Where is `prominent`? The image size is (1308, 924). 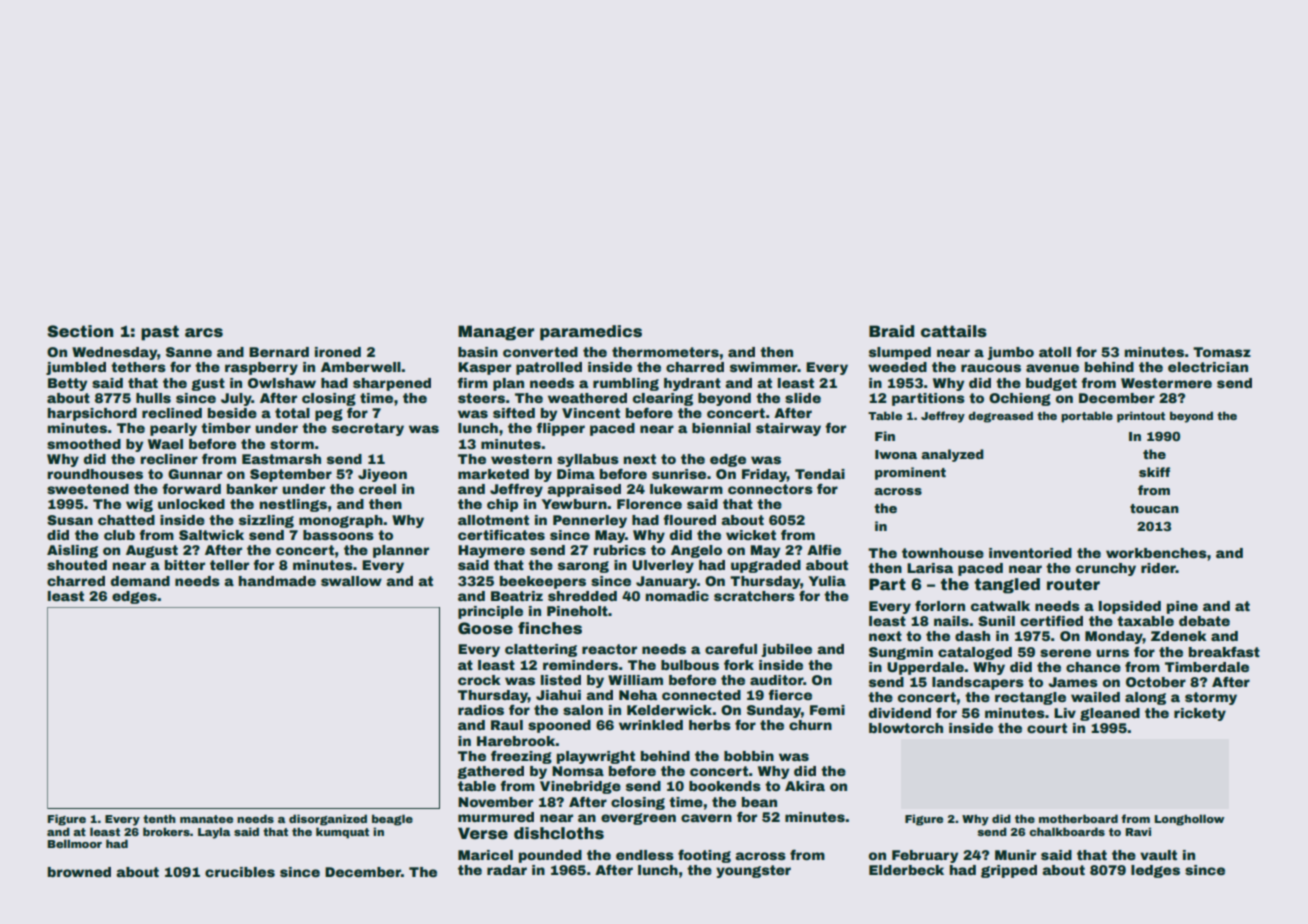 prominent is located at coordinates (910, 473).
